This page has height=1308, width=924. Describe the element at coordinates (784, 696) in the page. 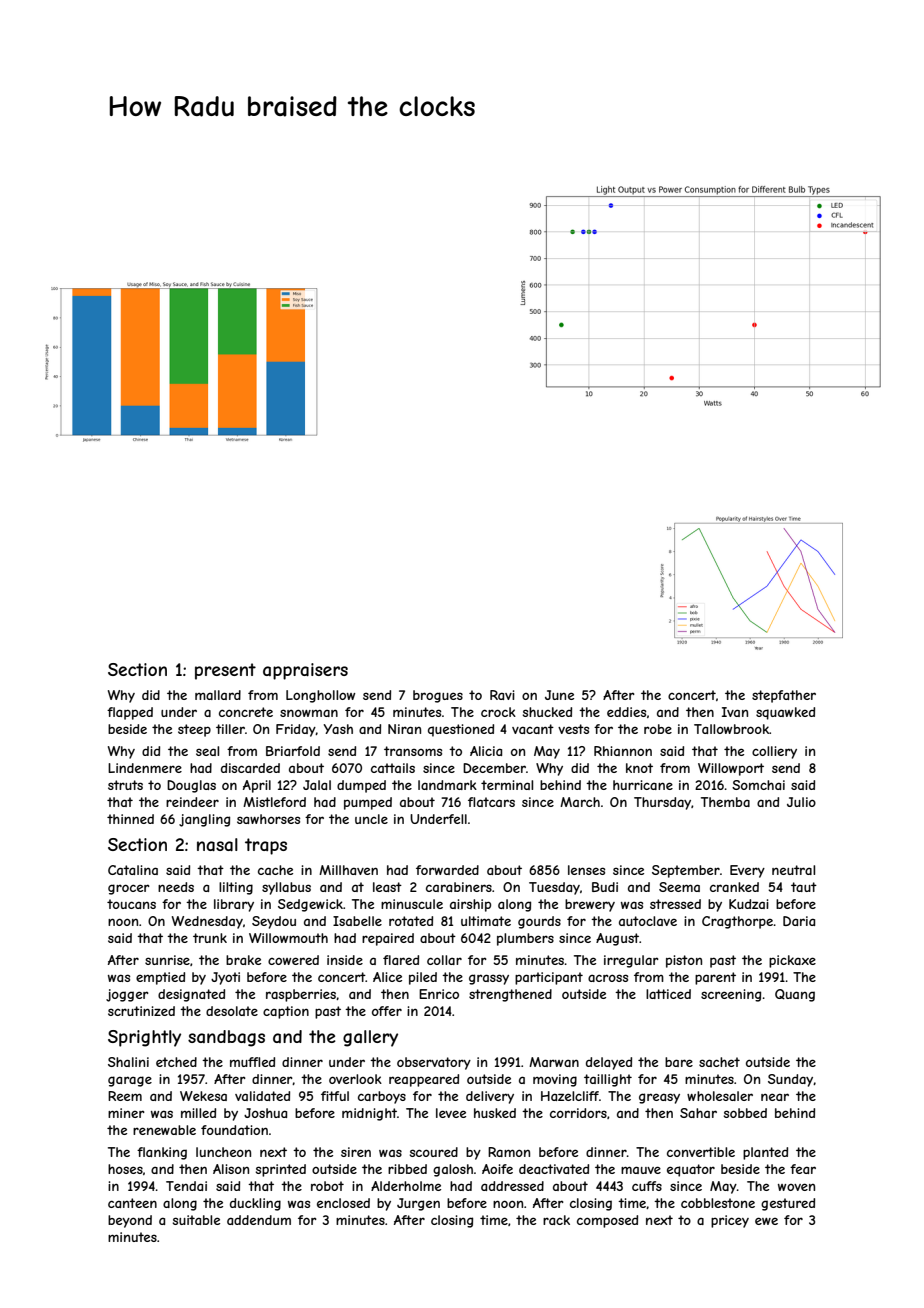

I see `stepfather` at that location.
